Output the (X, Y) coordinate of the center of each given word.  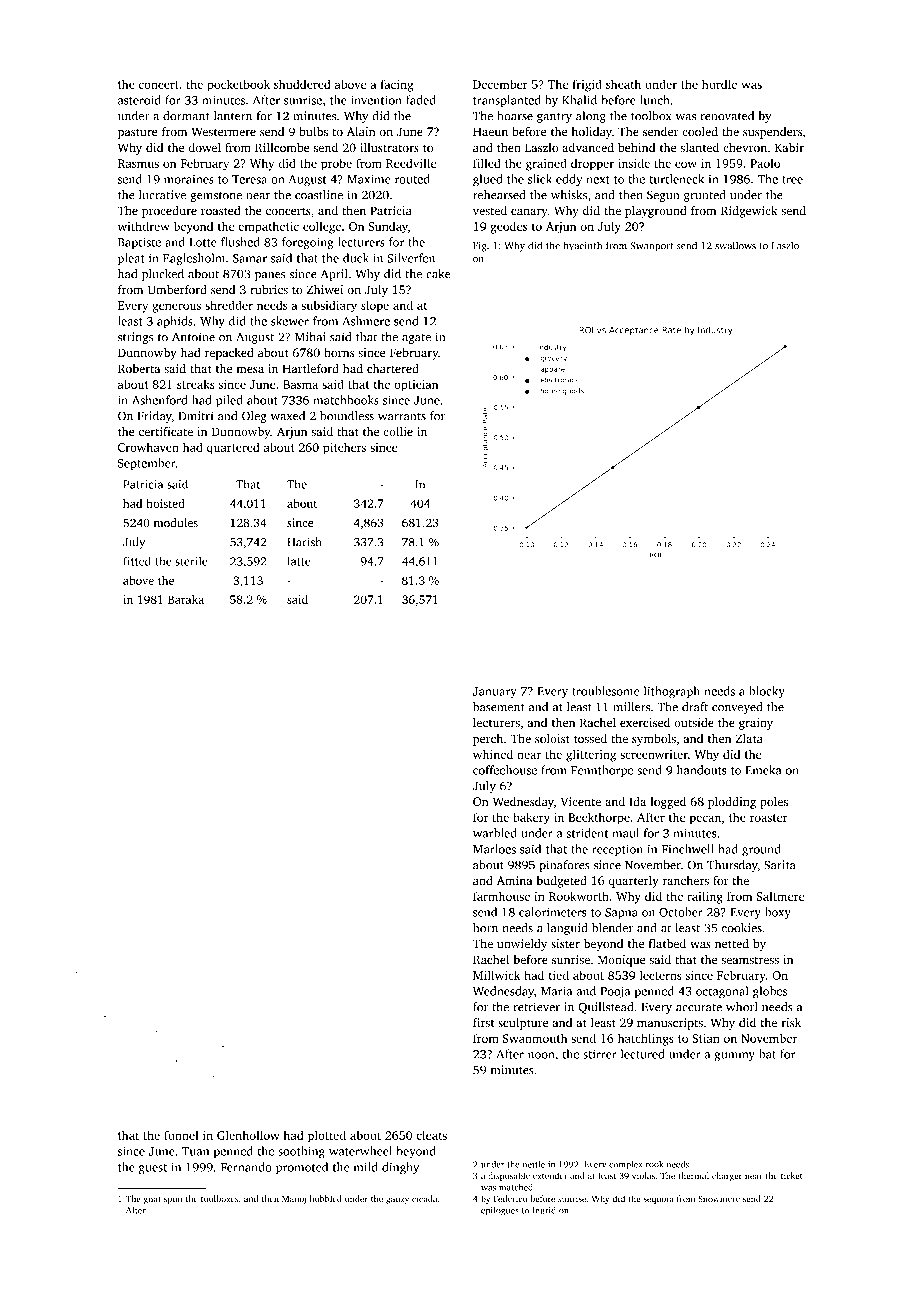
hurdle (719, 84)
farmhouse (501, 896)
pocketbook (238, 85)
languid (567, 929)
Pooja (615, 992)
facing (397, 85)
